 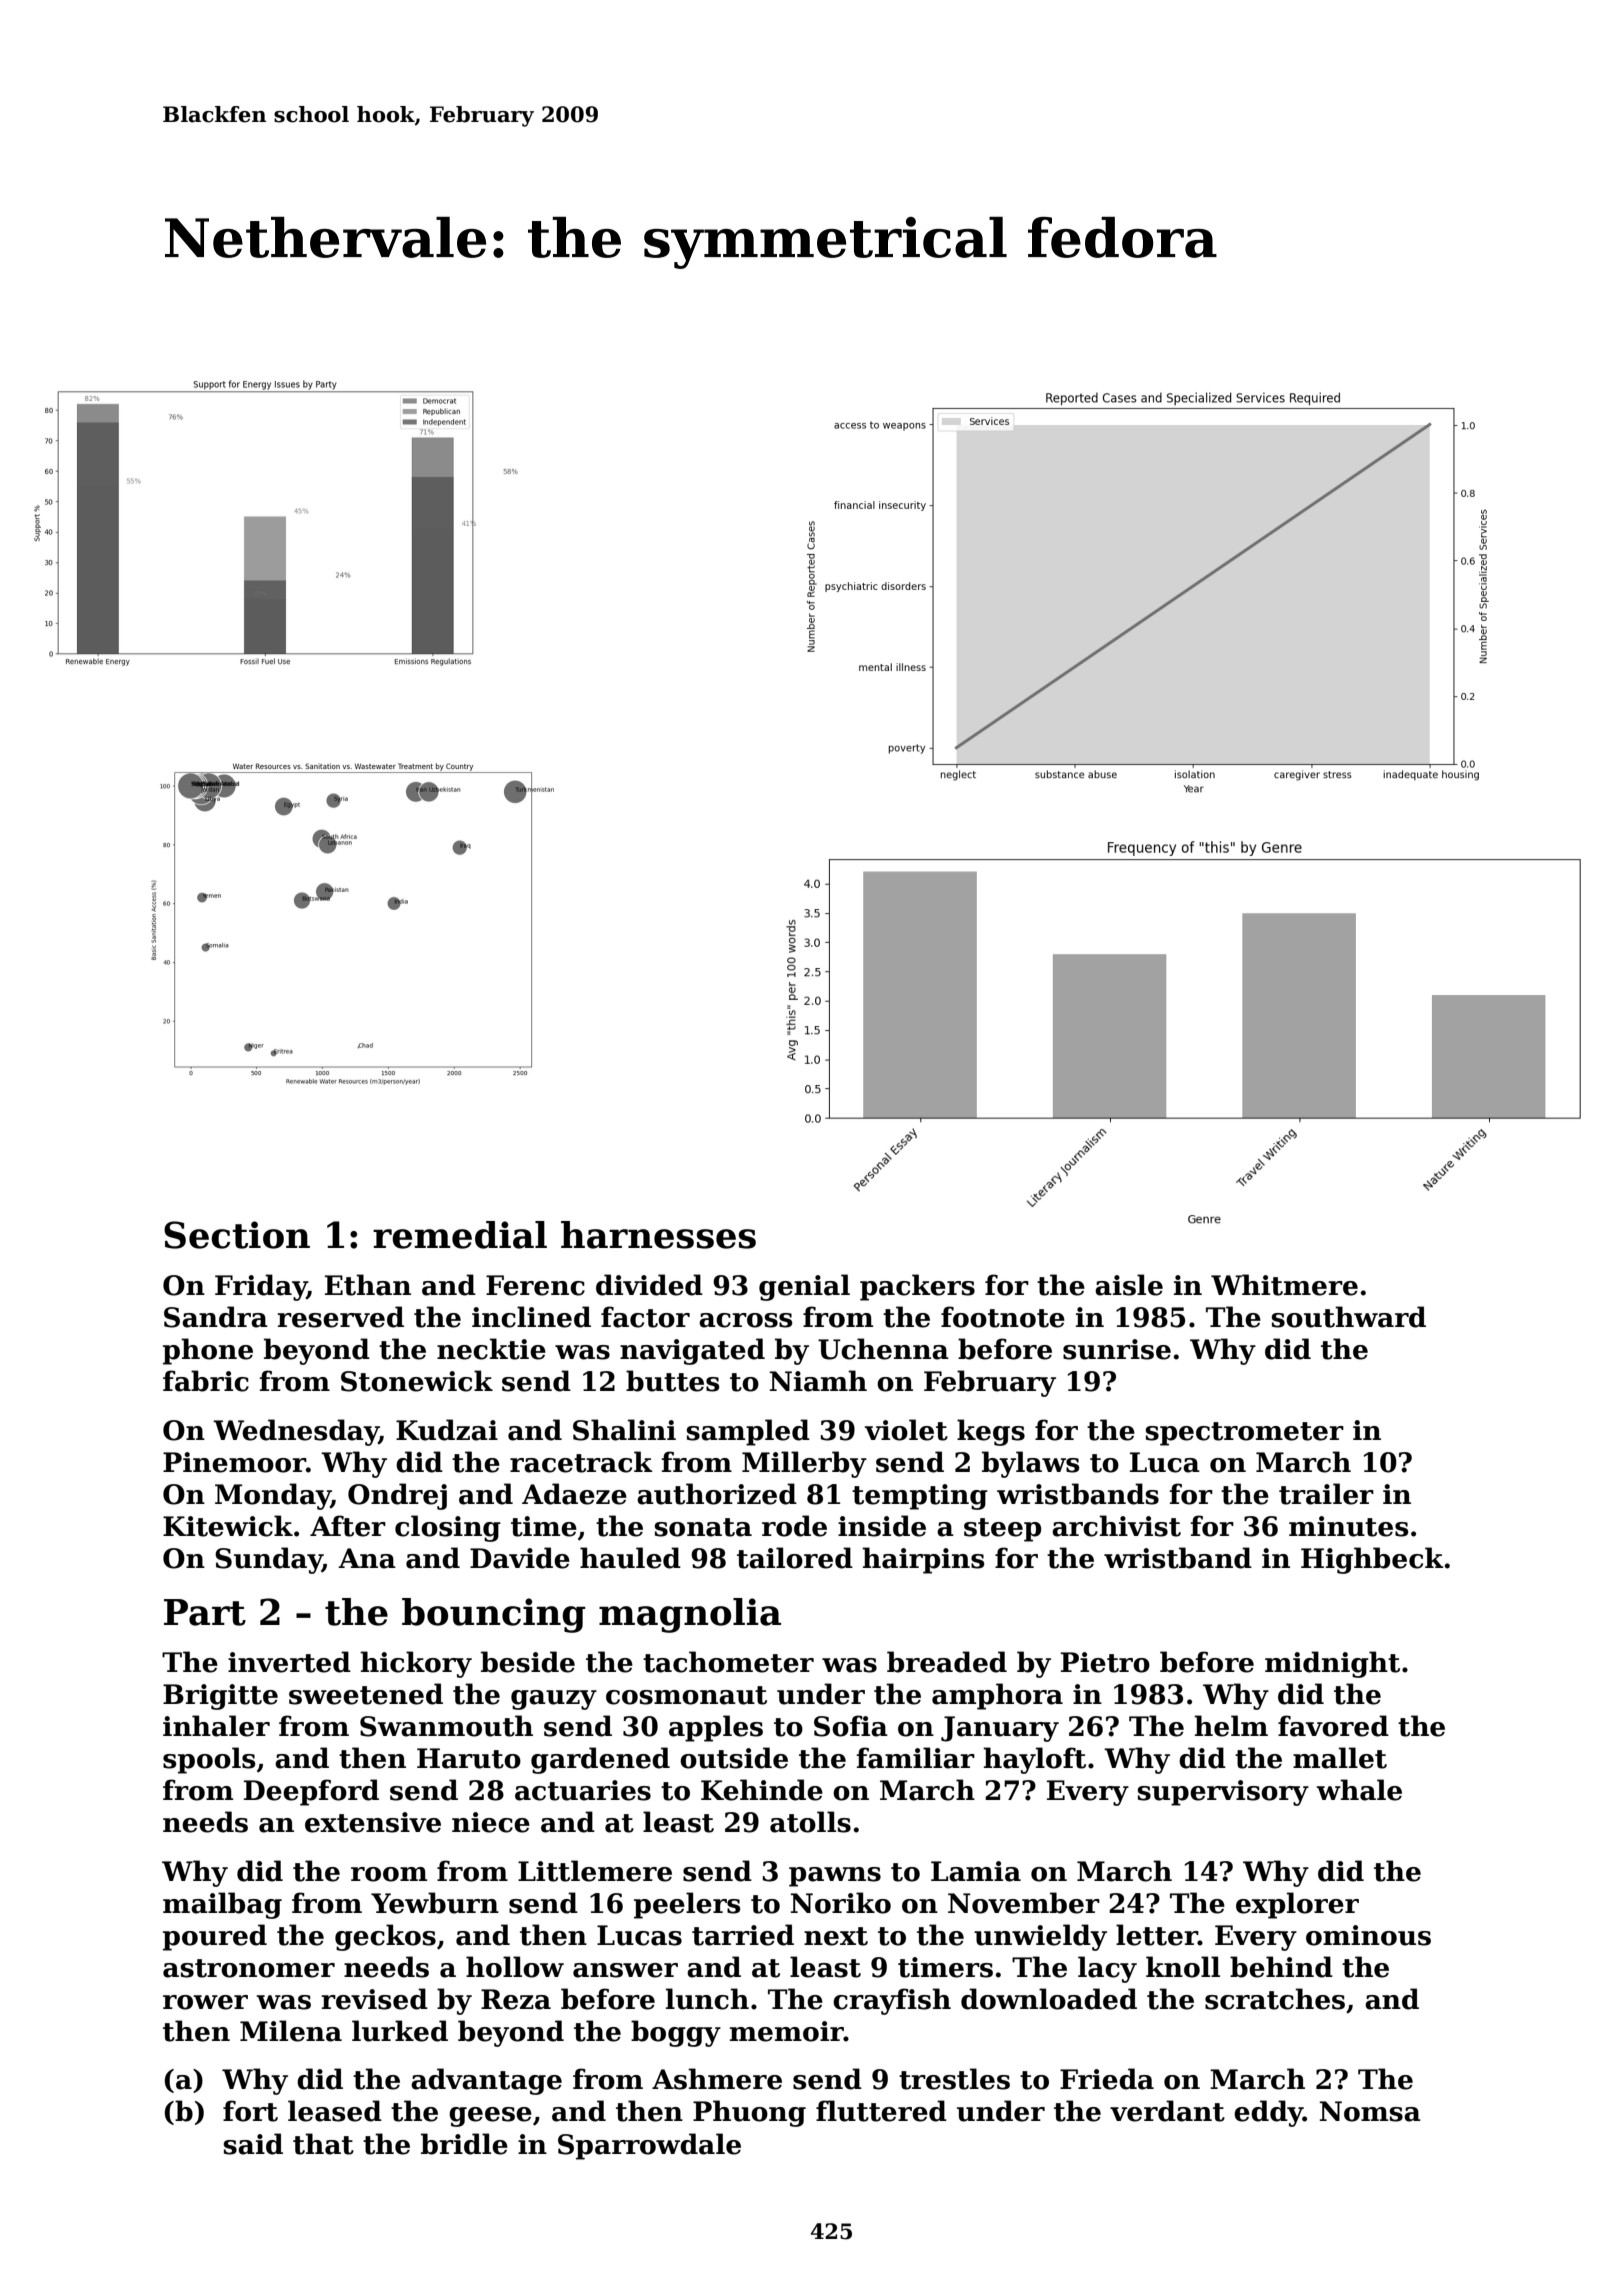 What do you see at coordinates (1129, 1285) in the page?
I see `aisle` at bounding box center [1129, 1285].
